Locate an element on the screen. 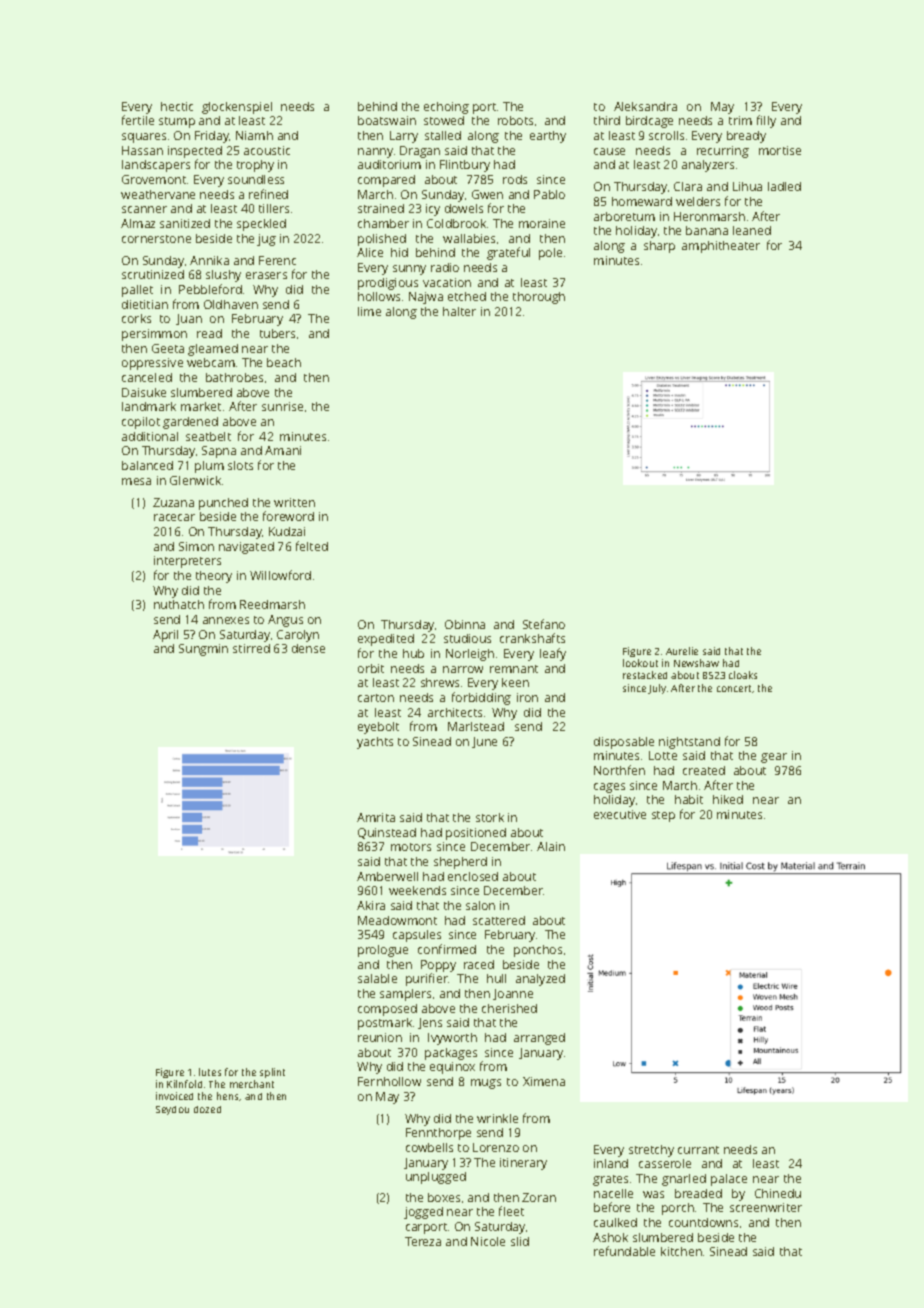 The width and height of the screenshot is (924, 1308). nightstand is located at coordinates (689, 743).
